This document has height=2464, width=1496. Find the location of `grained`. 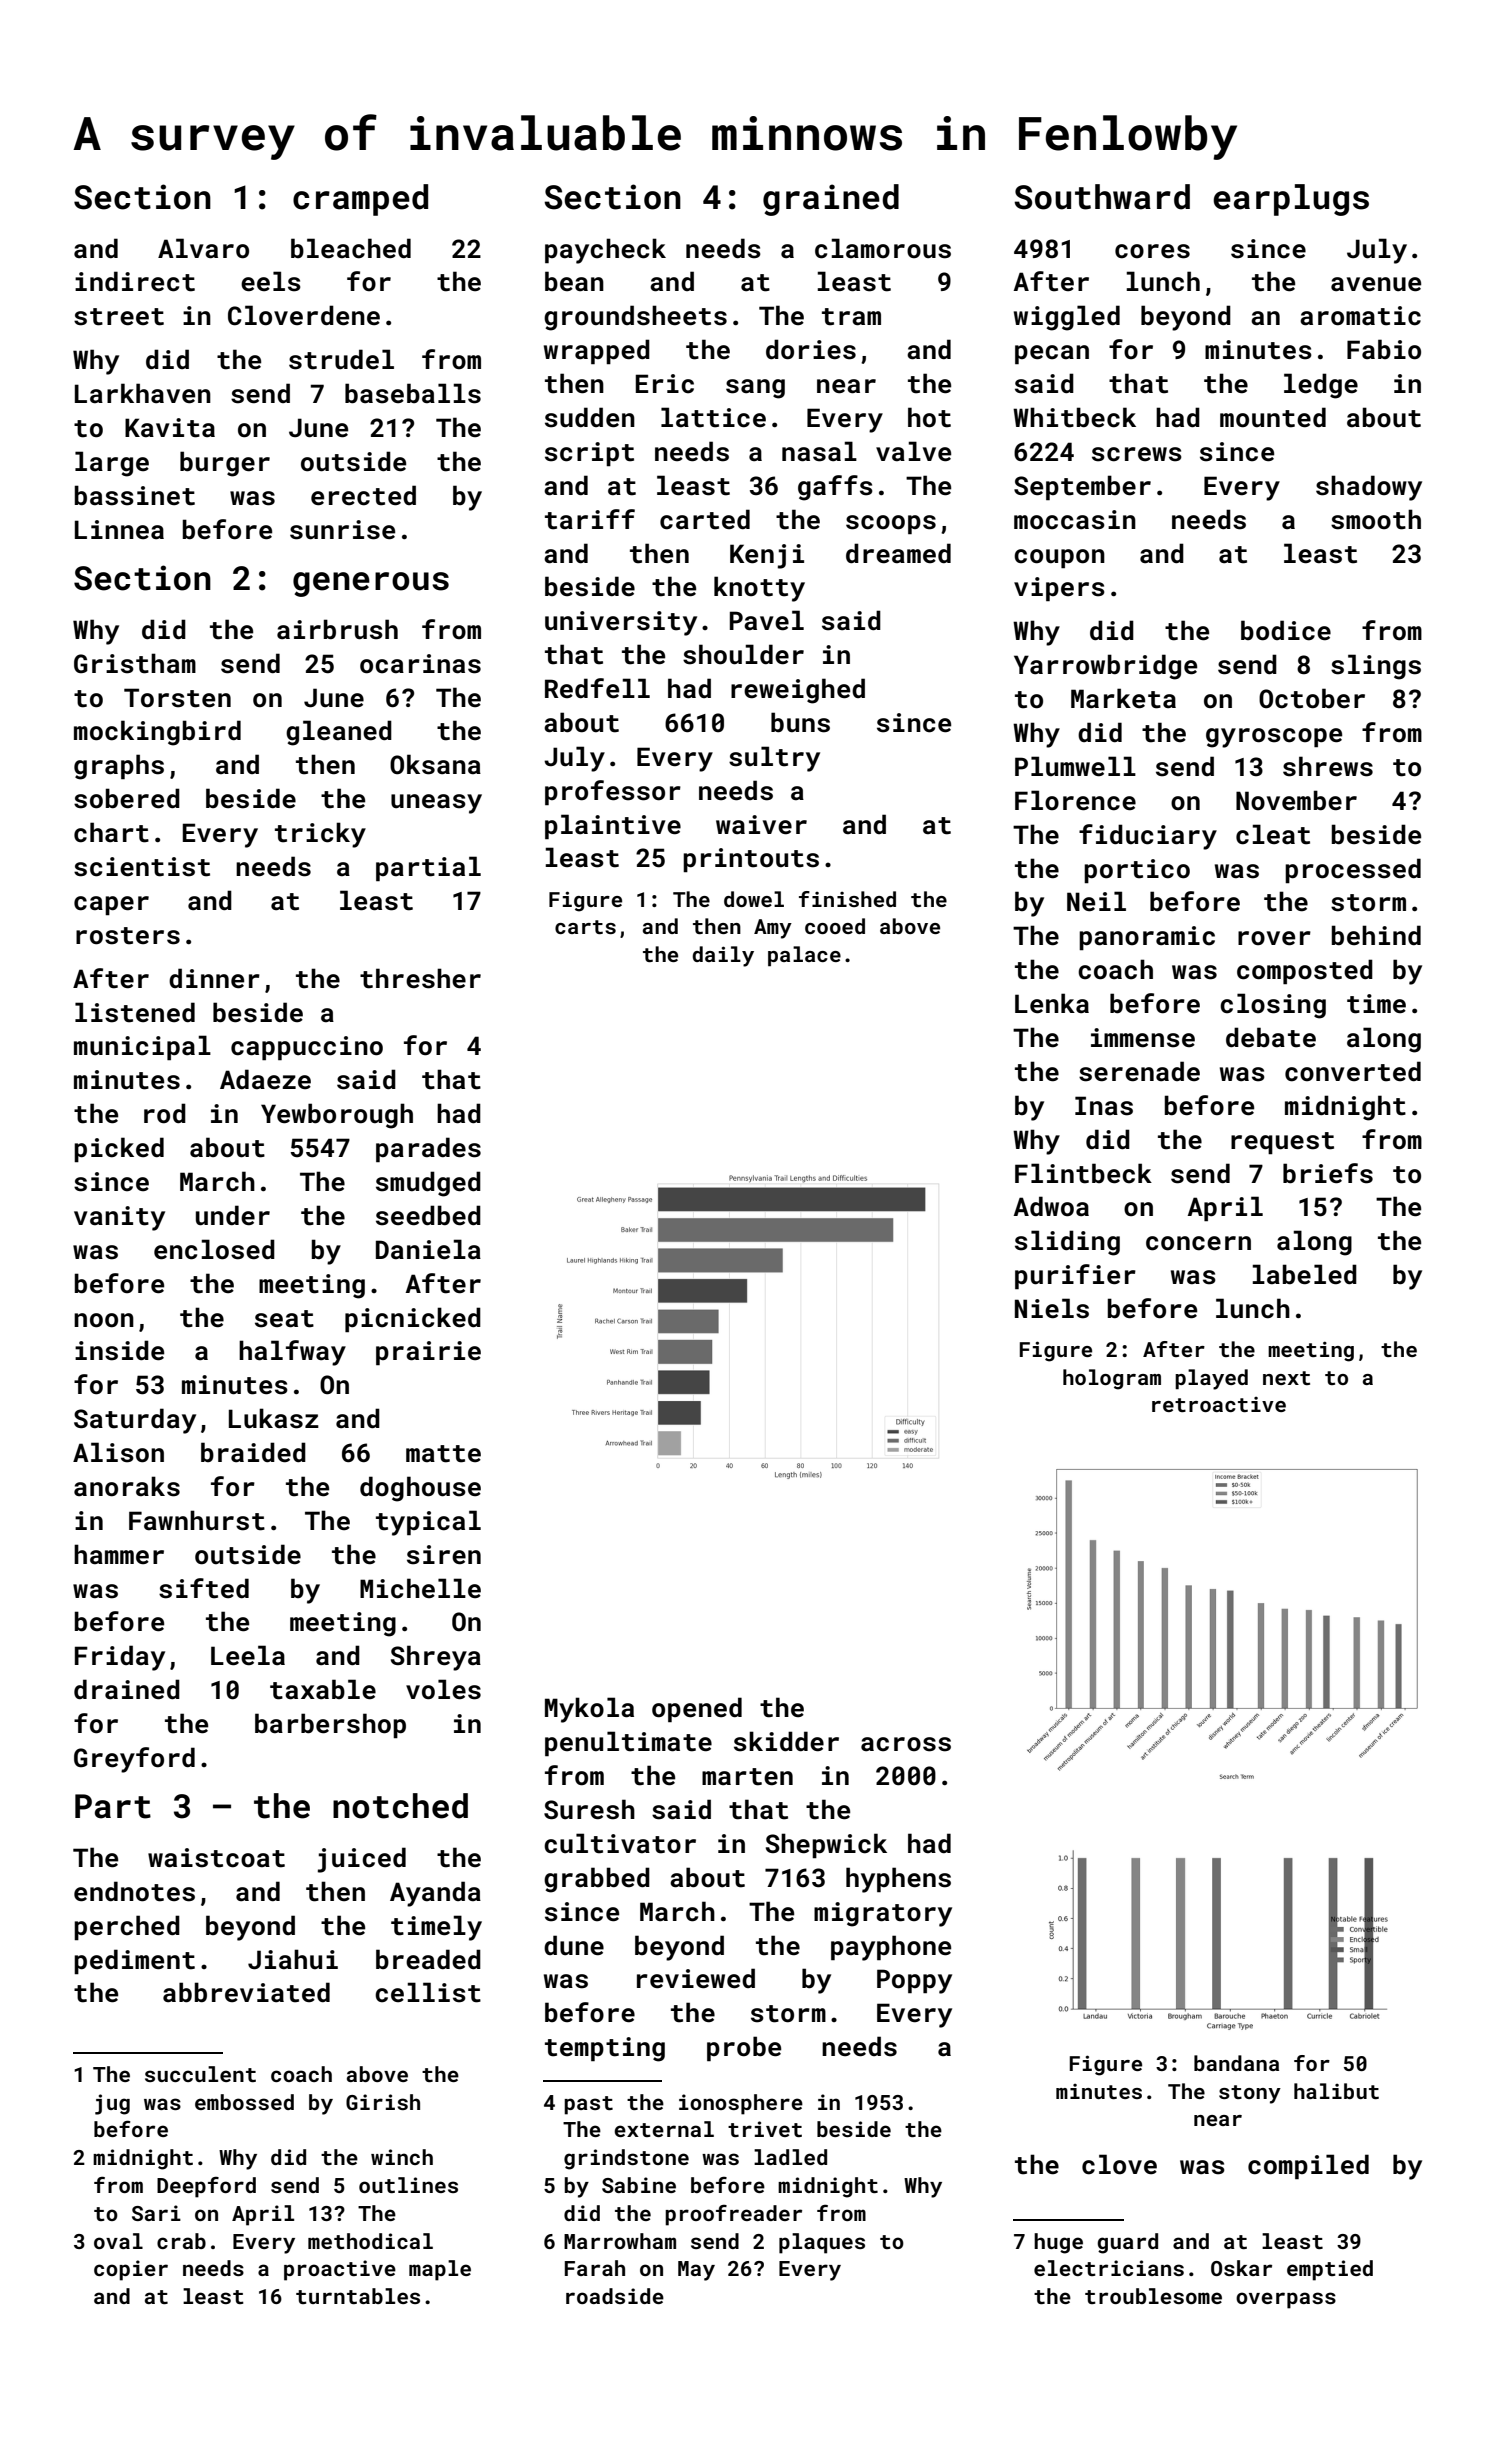

grained is located at coordinates (831, 200).
